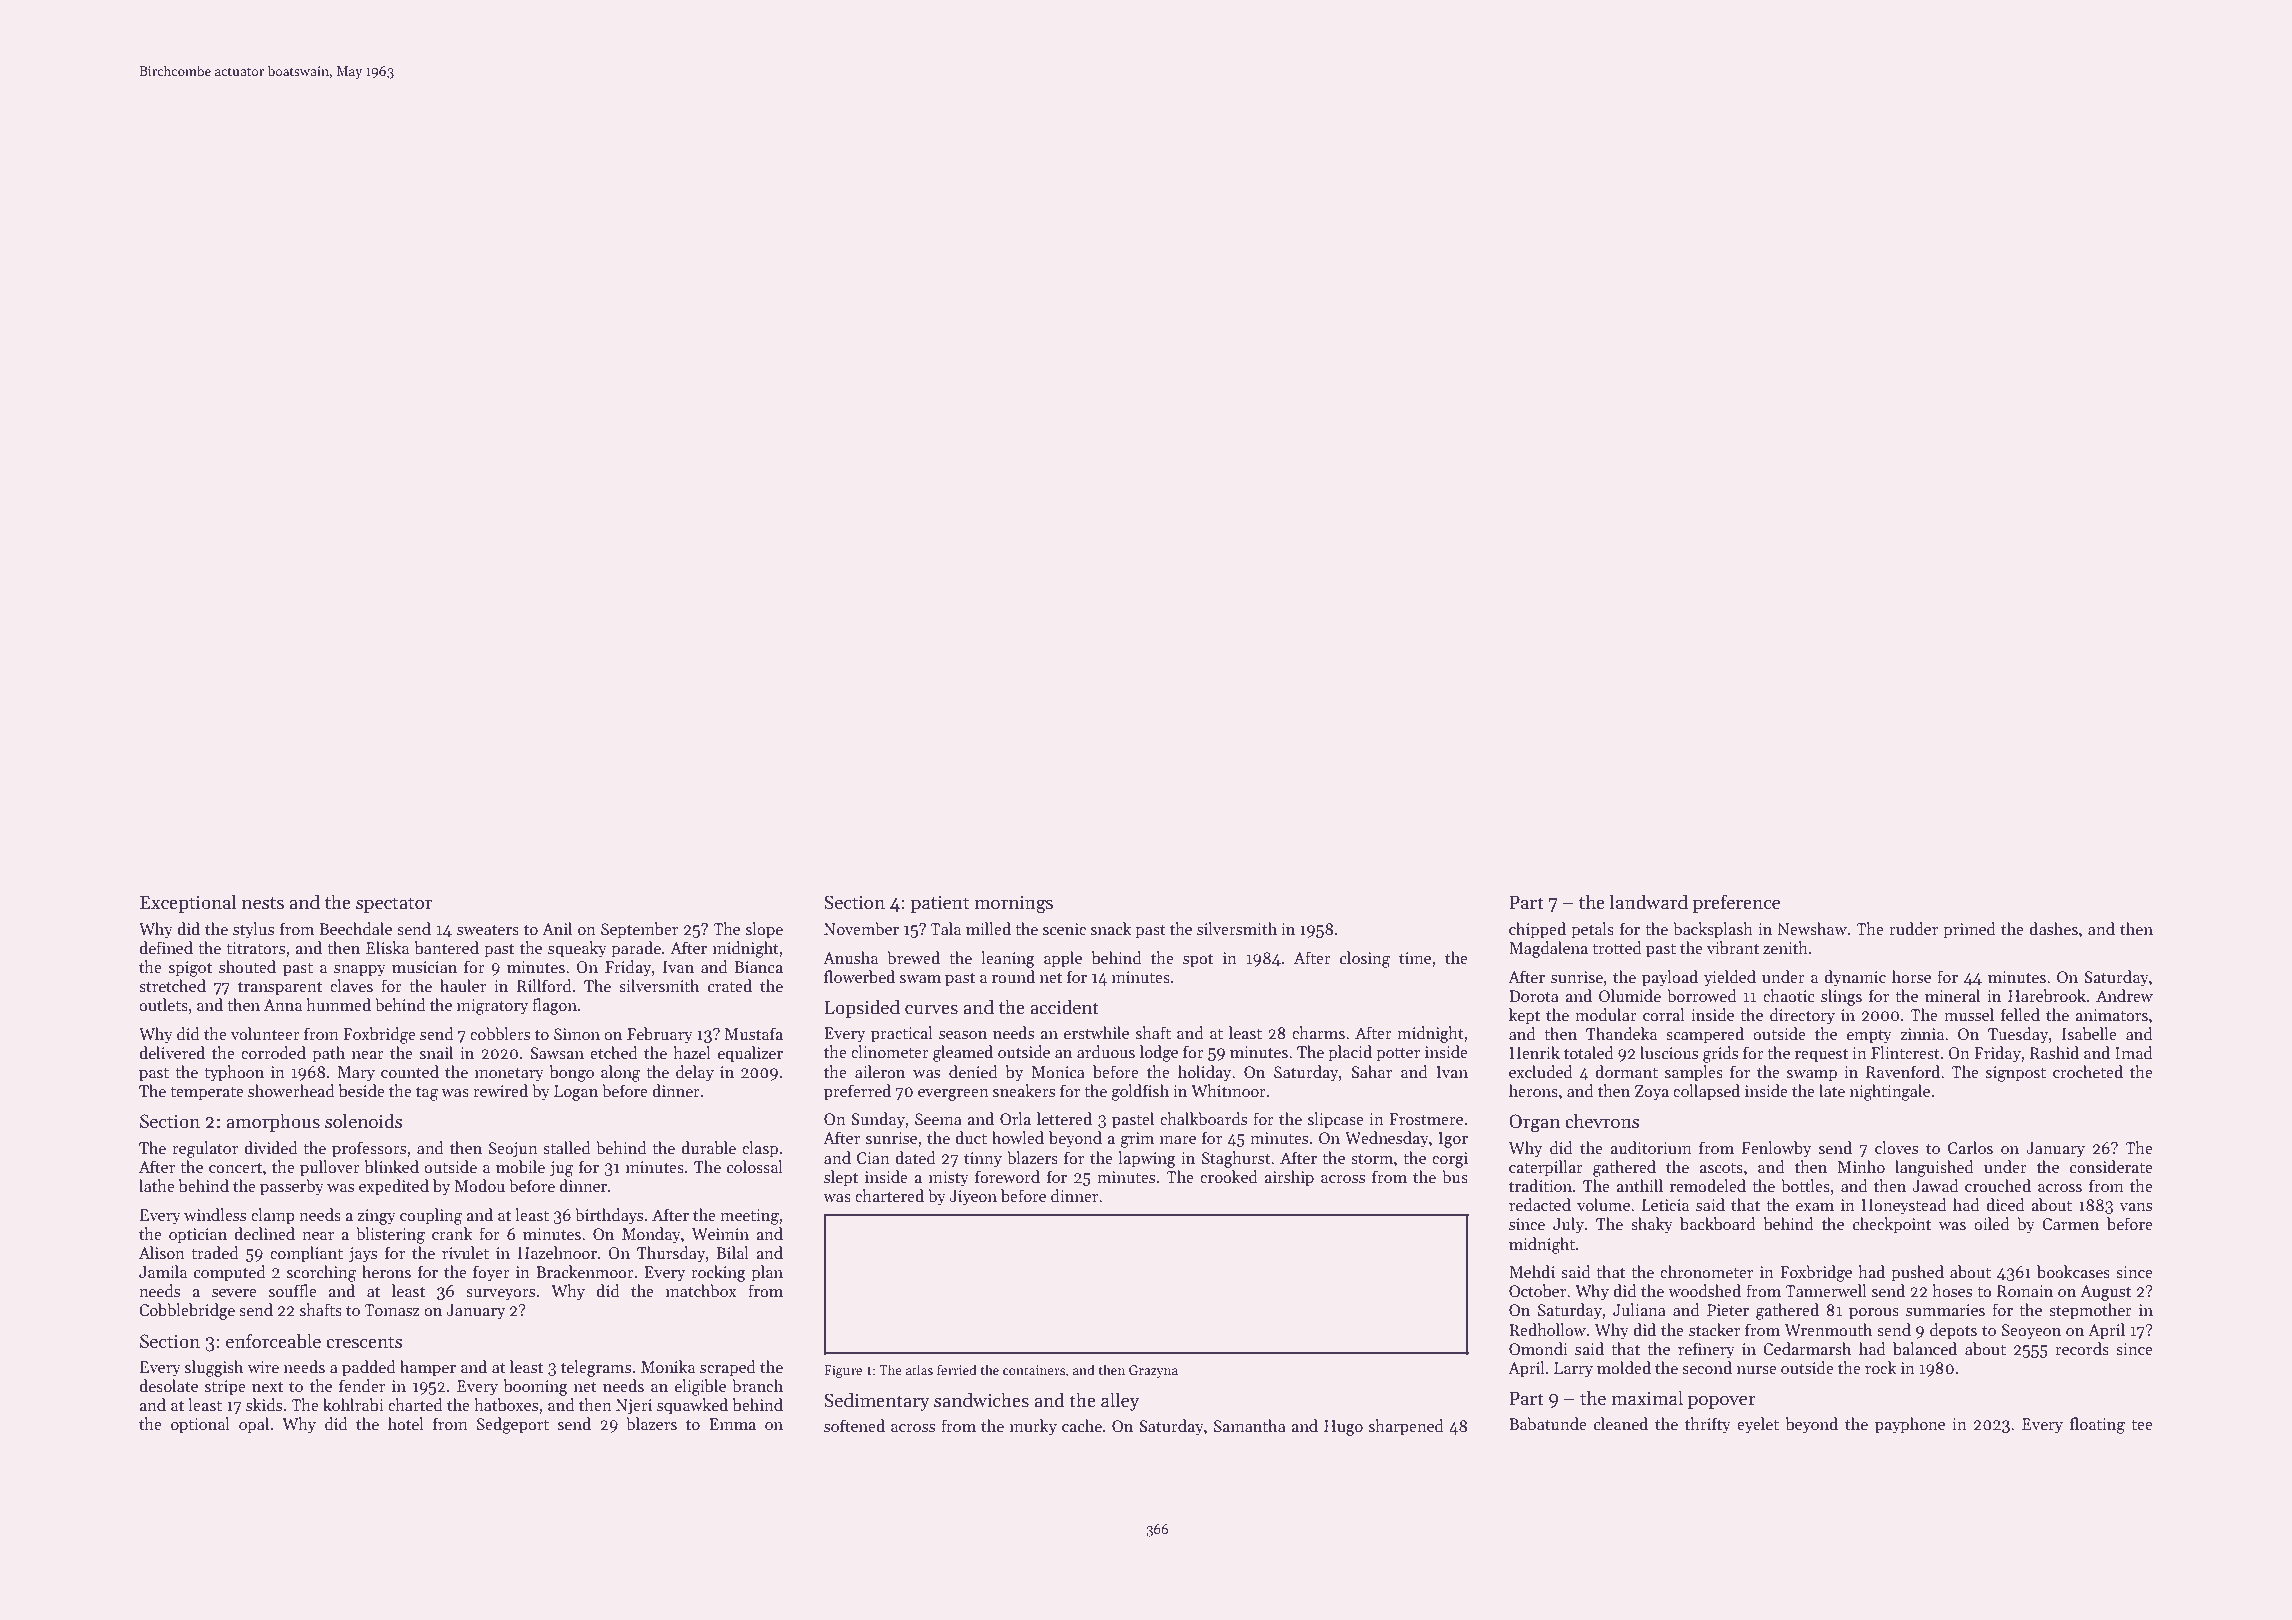 Image resolution: width=2292 pixels, height=1620 pixels. What do you see at coordinates (1033, 1427) in the screenshot?
I see `murky` at bounding box center [1033, 1427].
